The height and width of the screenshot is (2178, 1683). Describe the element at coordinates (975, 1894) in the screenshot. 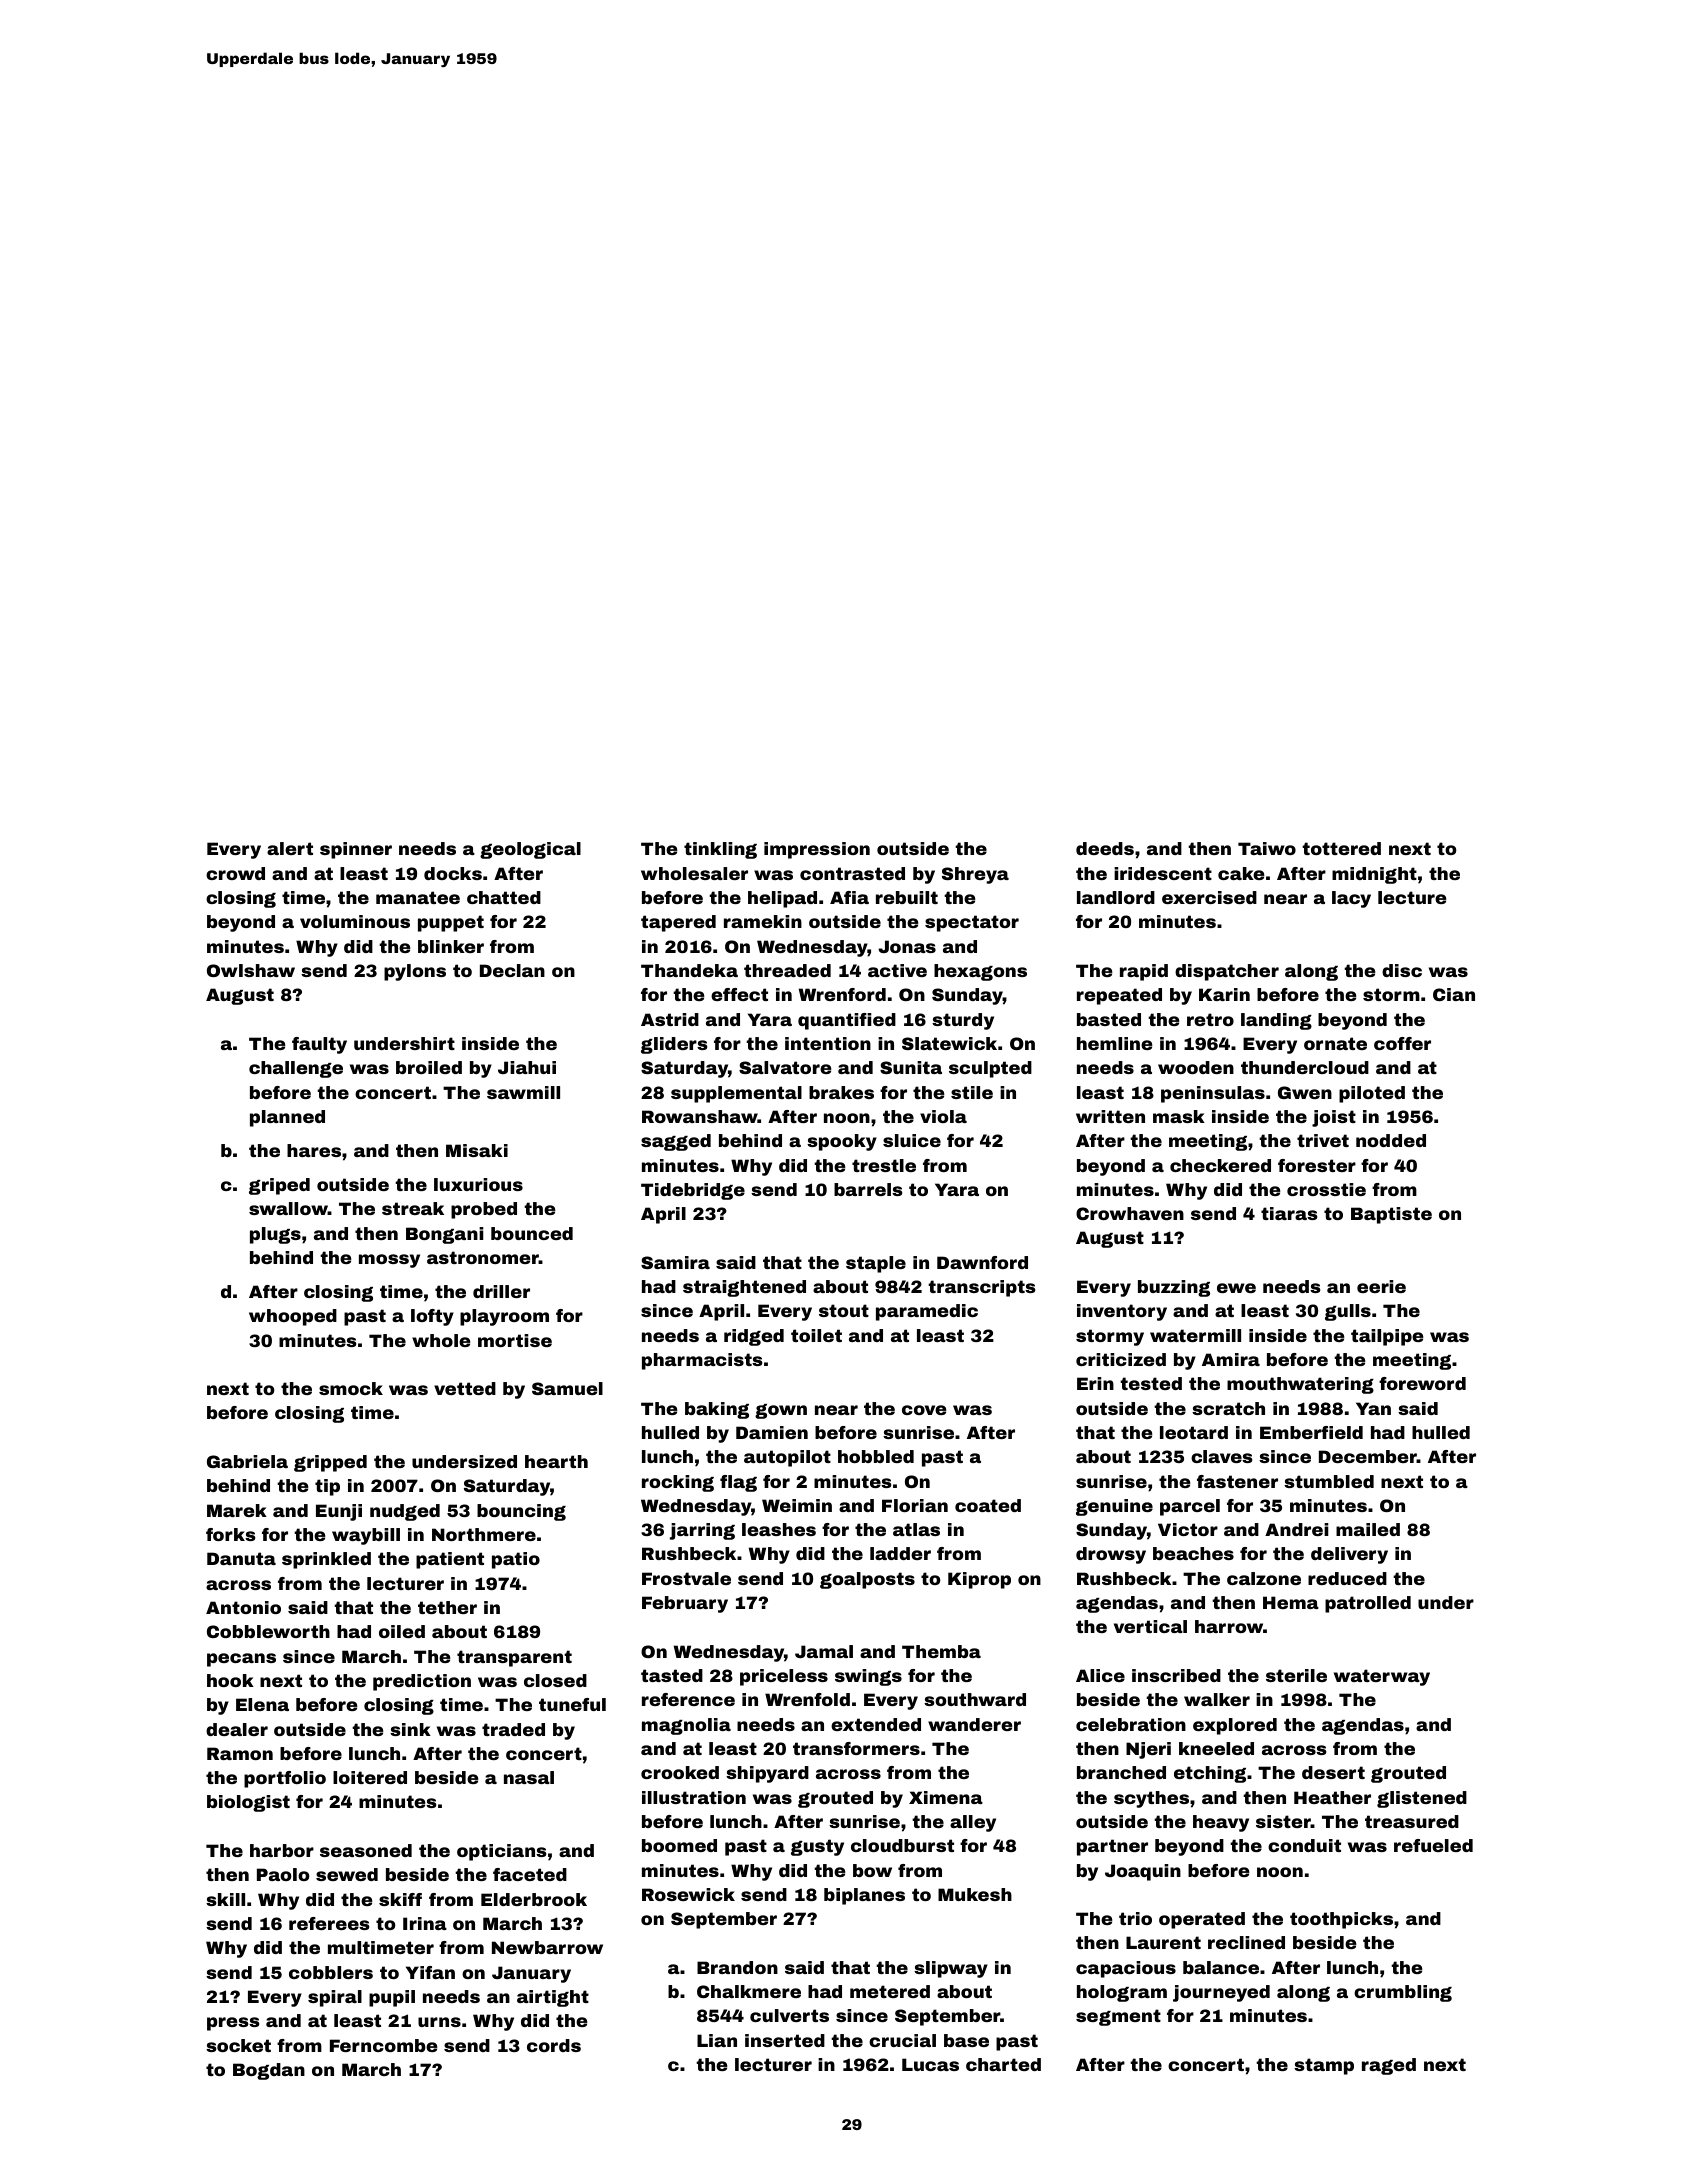

I see `Mukesh` at that location.
